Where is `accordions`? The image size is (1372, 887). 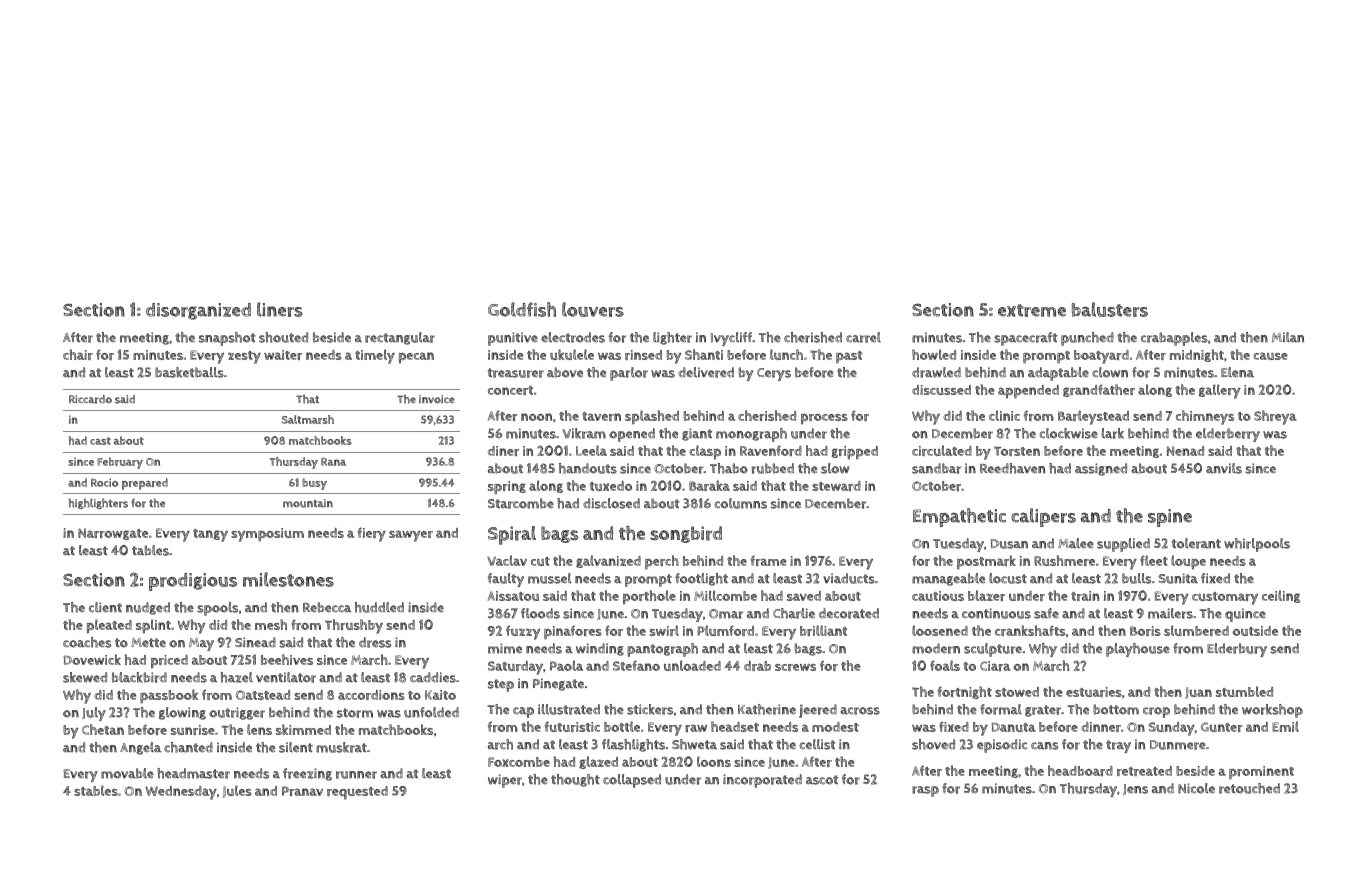 accordions is located at coordinates (371, 695).
